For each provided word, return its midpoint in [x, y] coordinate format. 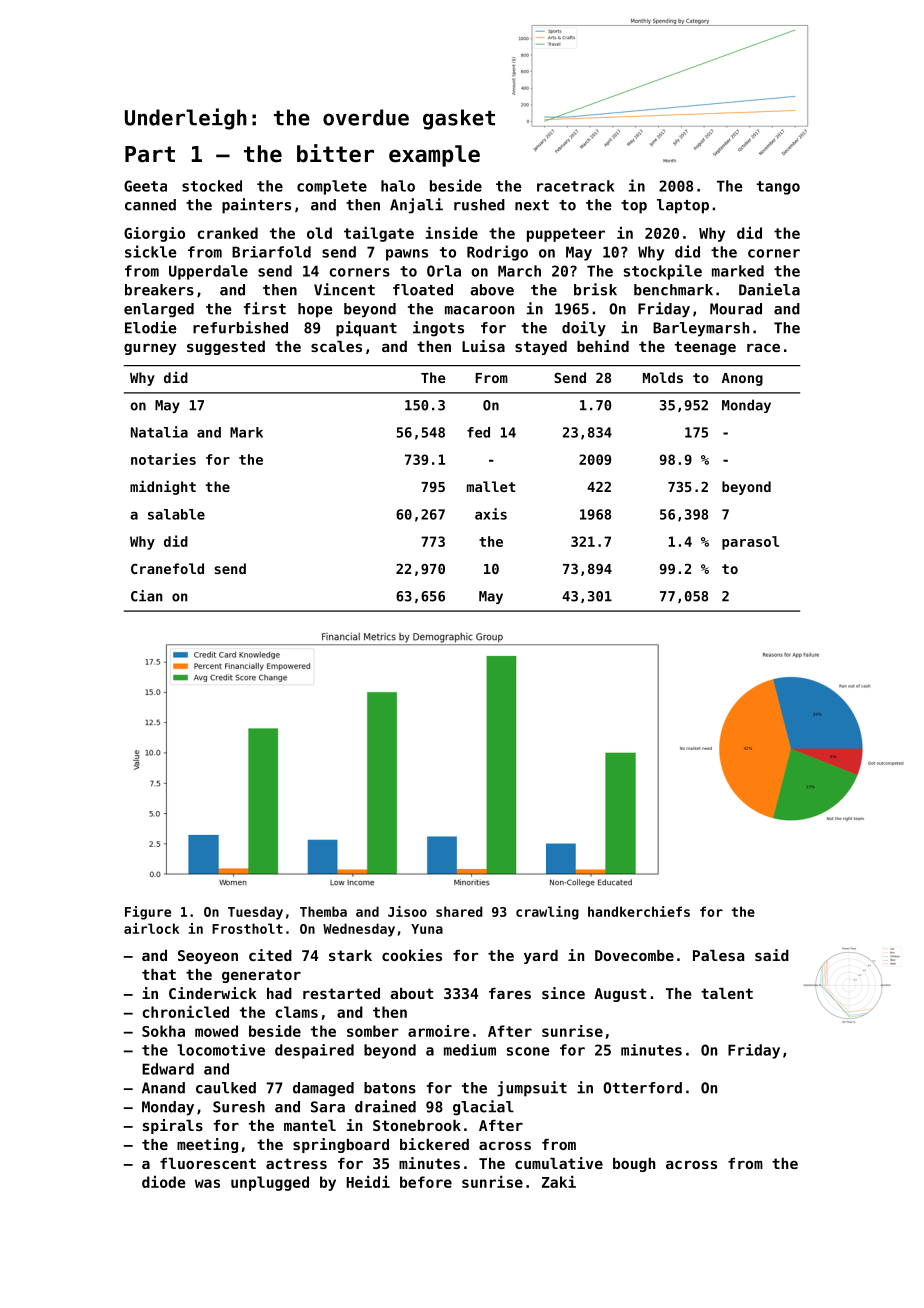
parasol [750, 543]
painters [256, 206]
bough [634, 1165]
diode [164, 1181]
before [426, 1182]
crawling [547, 913]
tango [778, 188]
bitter [335, 153]
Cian [147, 596]
